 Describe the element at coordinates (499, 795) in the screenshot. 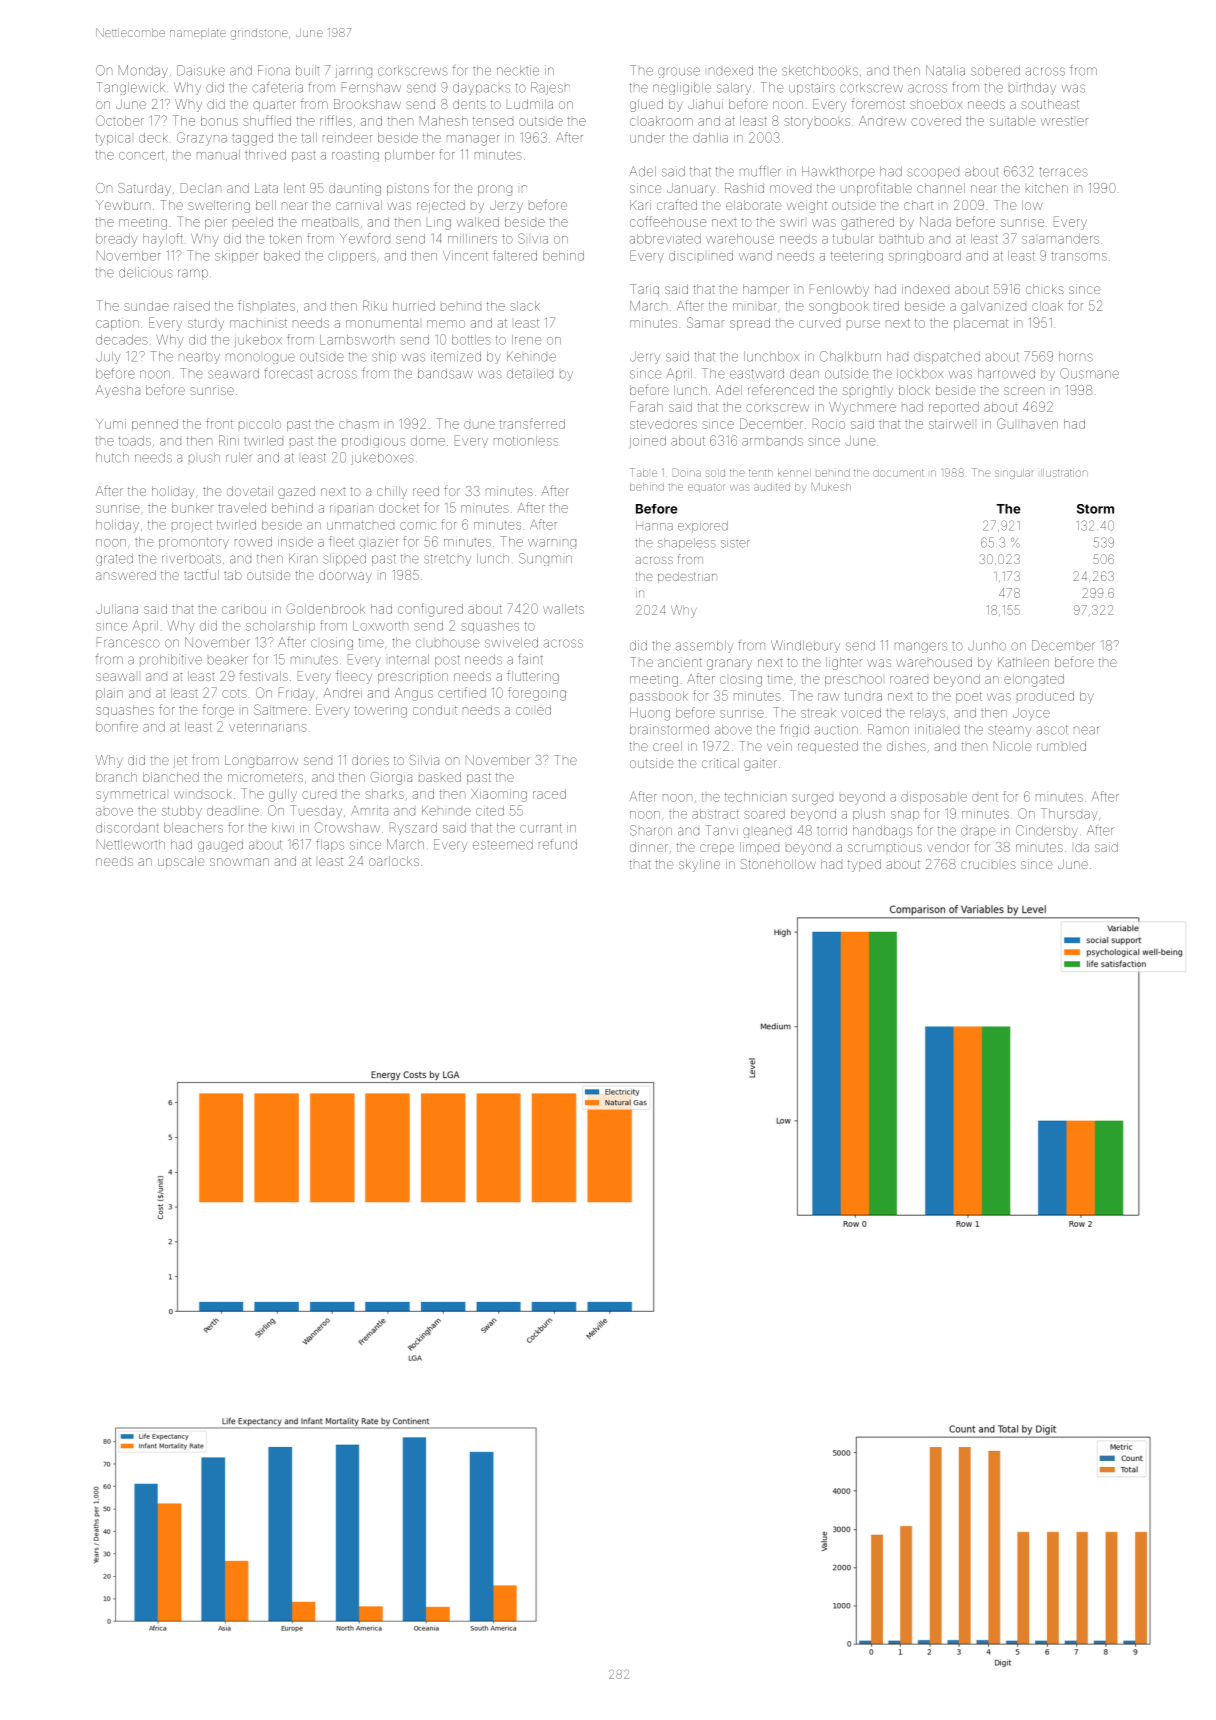

I see `Xiaoming` at that location.
